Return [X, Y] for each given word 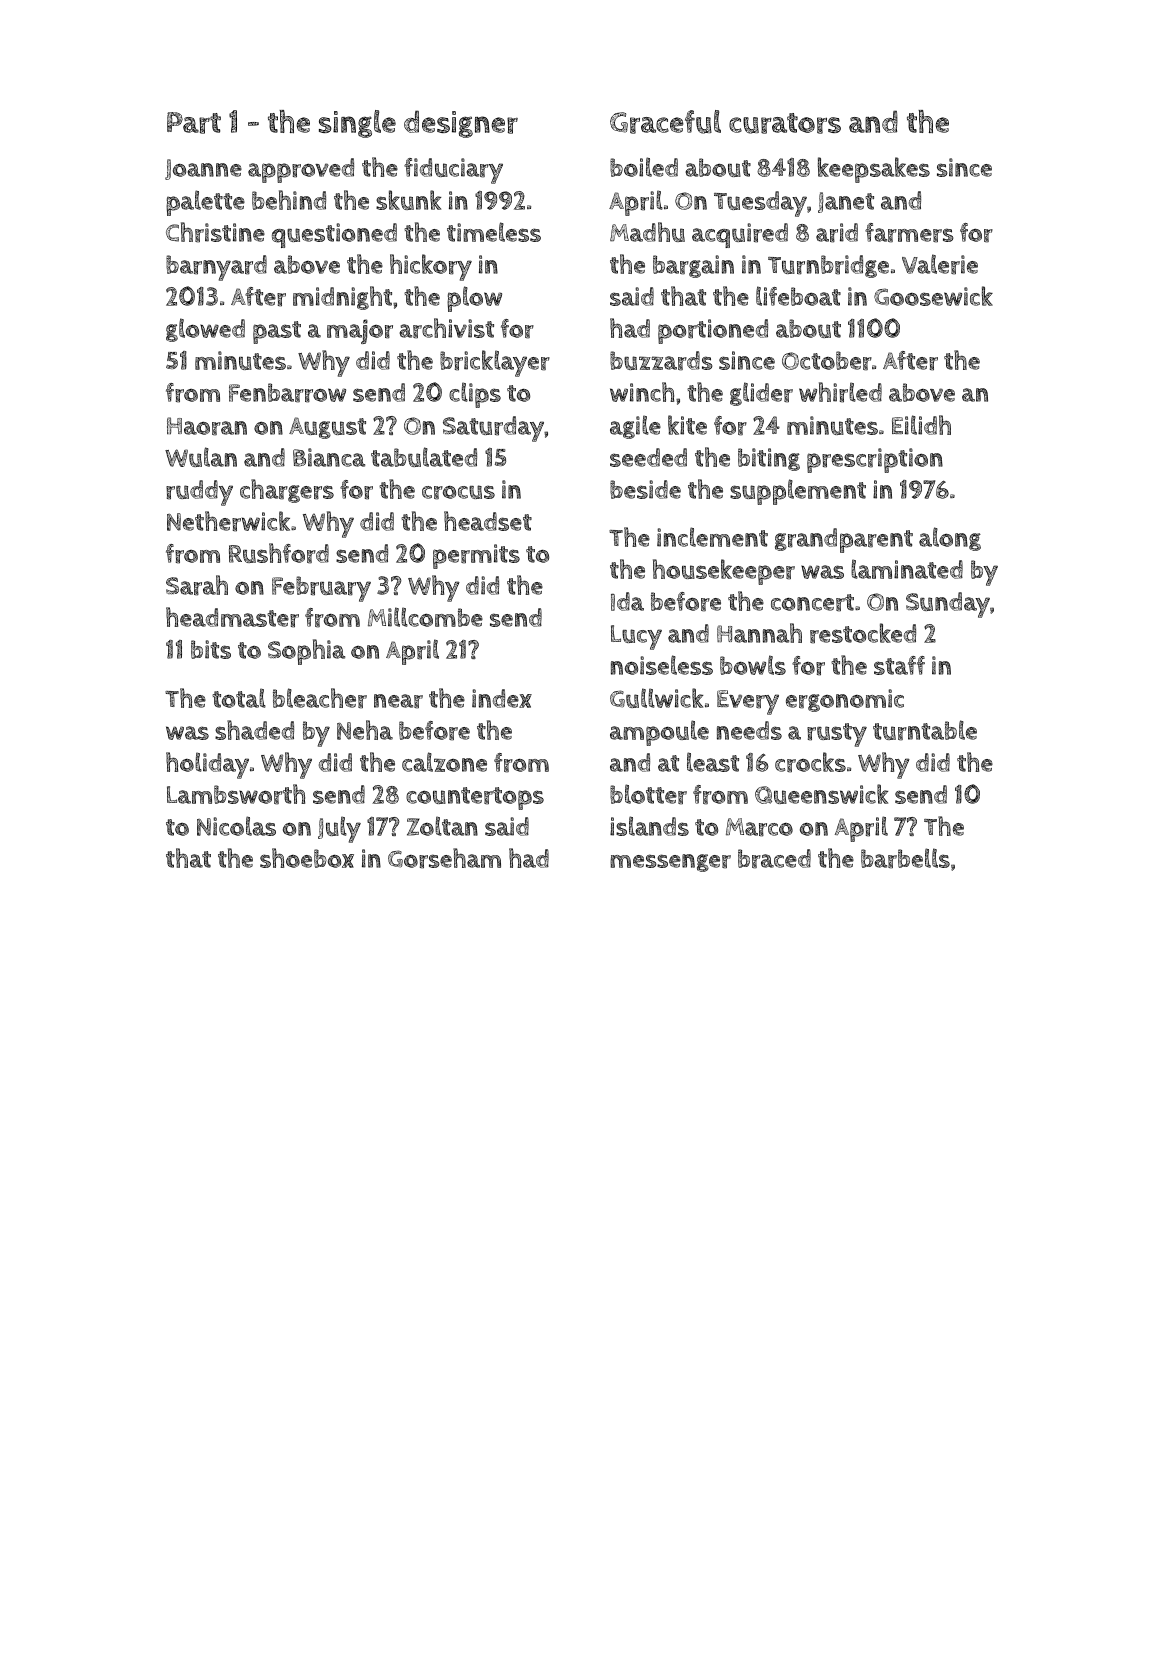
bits [211, 649]
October [827, 361]
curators [785, 123]
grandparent [844, 540]
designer [461, 124]
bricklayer [495, 363]
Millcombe [425, 617]
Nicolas [236, 826]
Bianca [329, 457]
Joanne [203, 169]
